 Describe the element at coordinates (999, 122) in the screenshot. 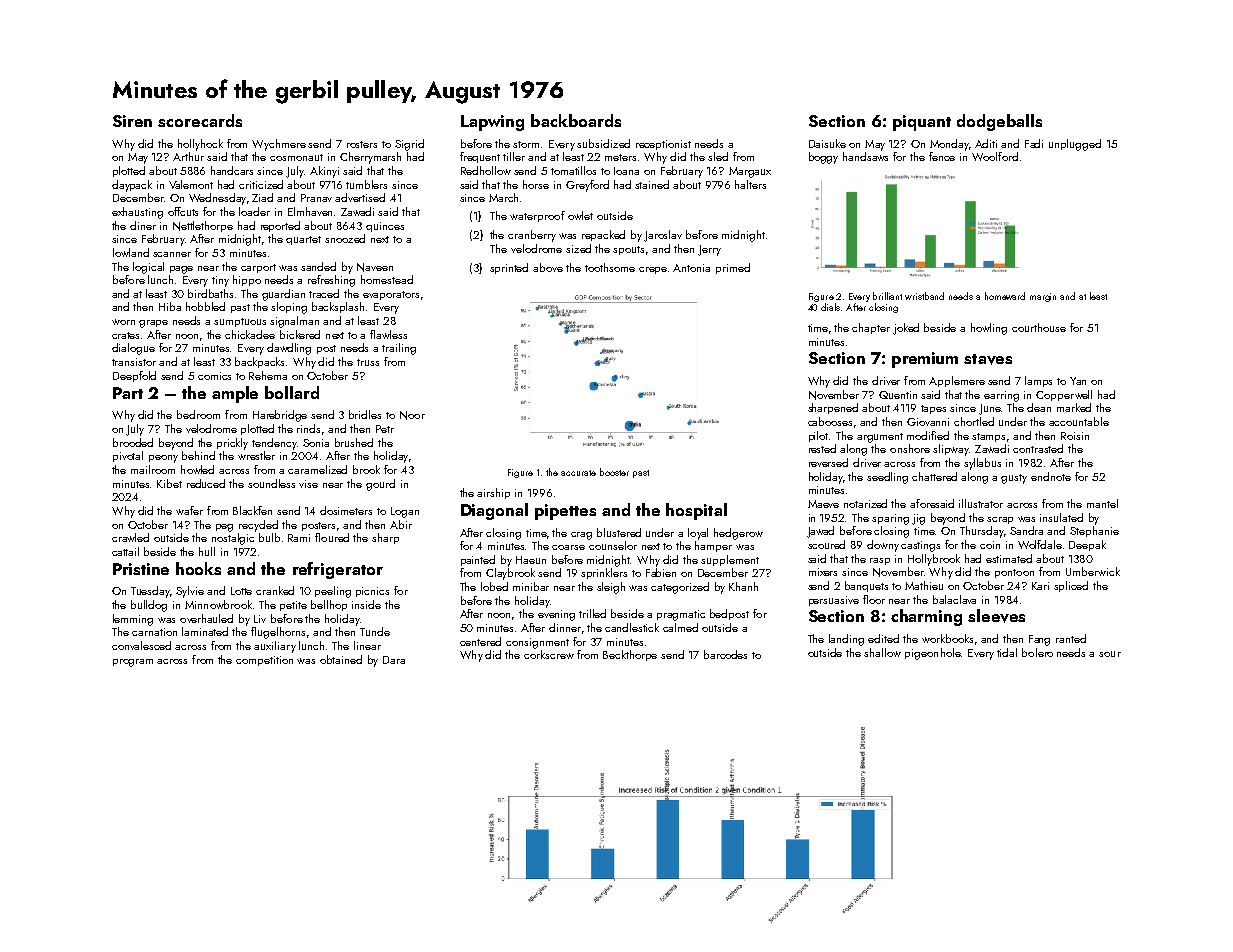

I see `dodgeballs` at that location.
